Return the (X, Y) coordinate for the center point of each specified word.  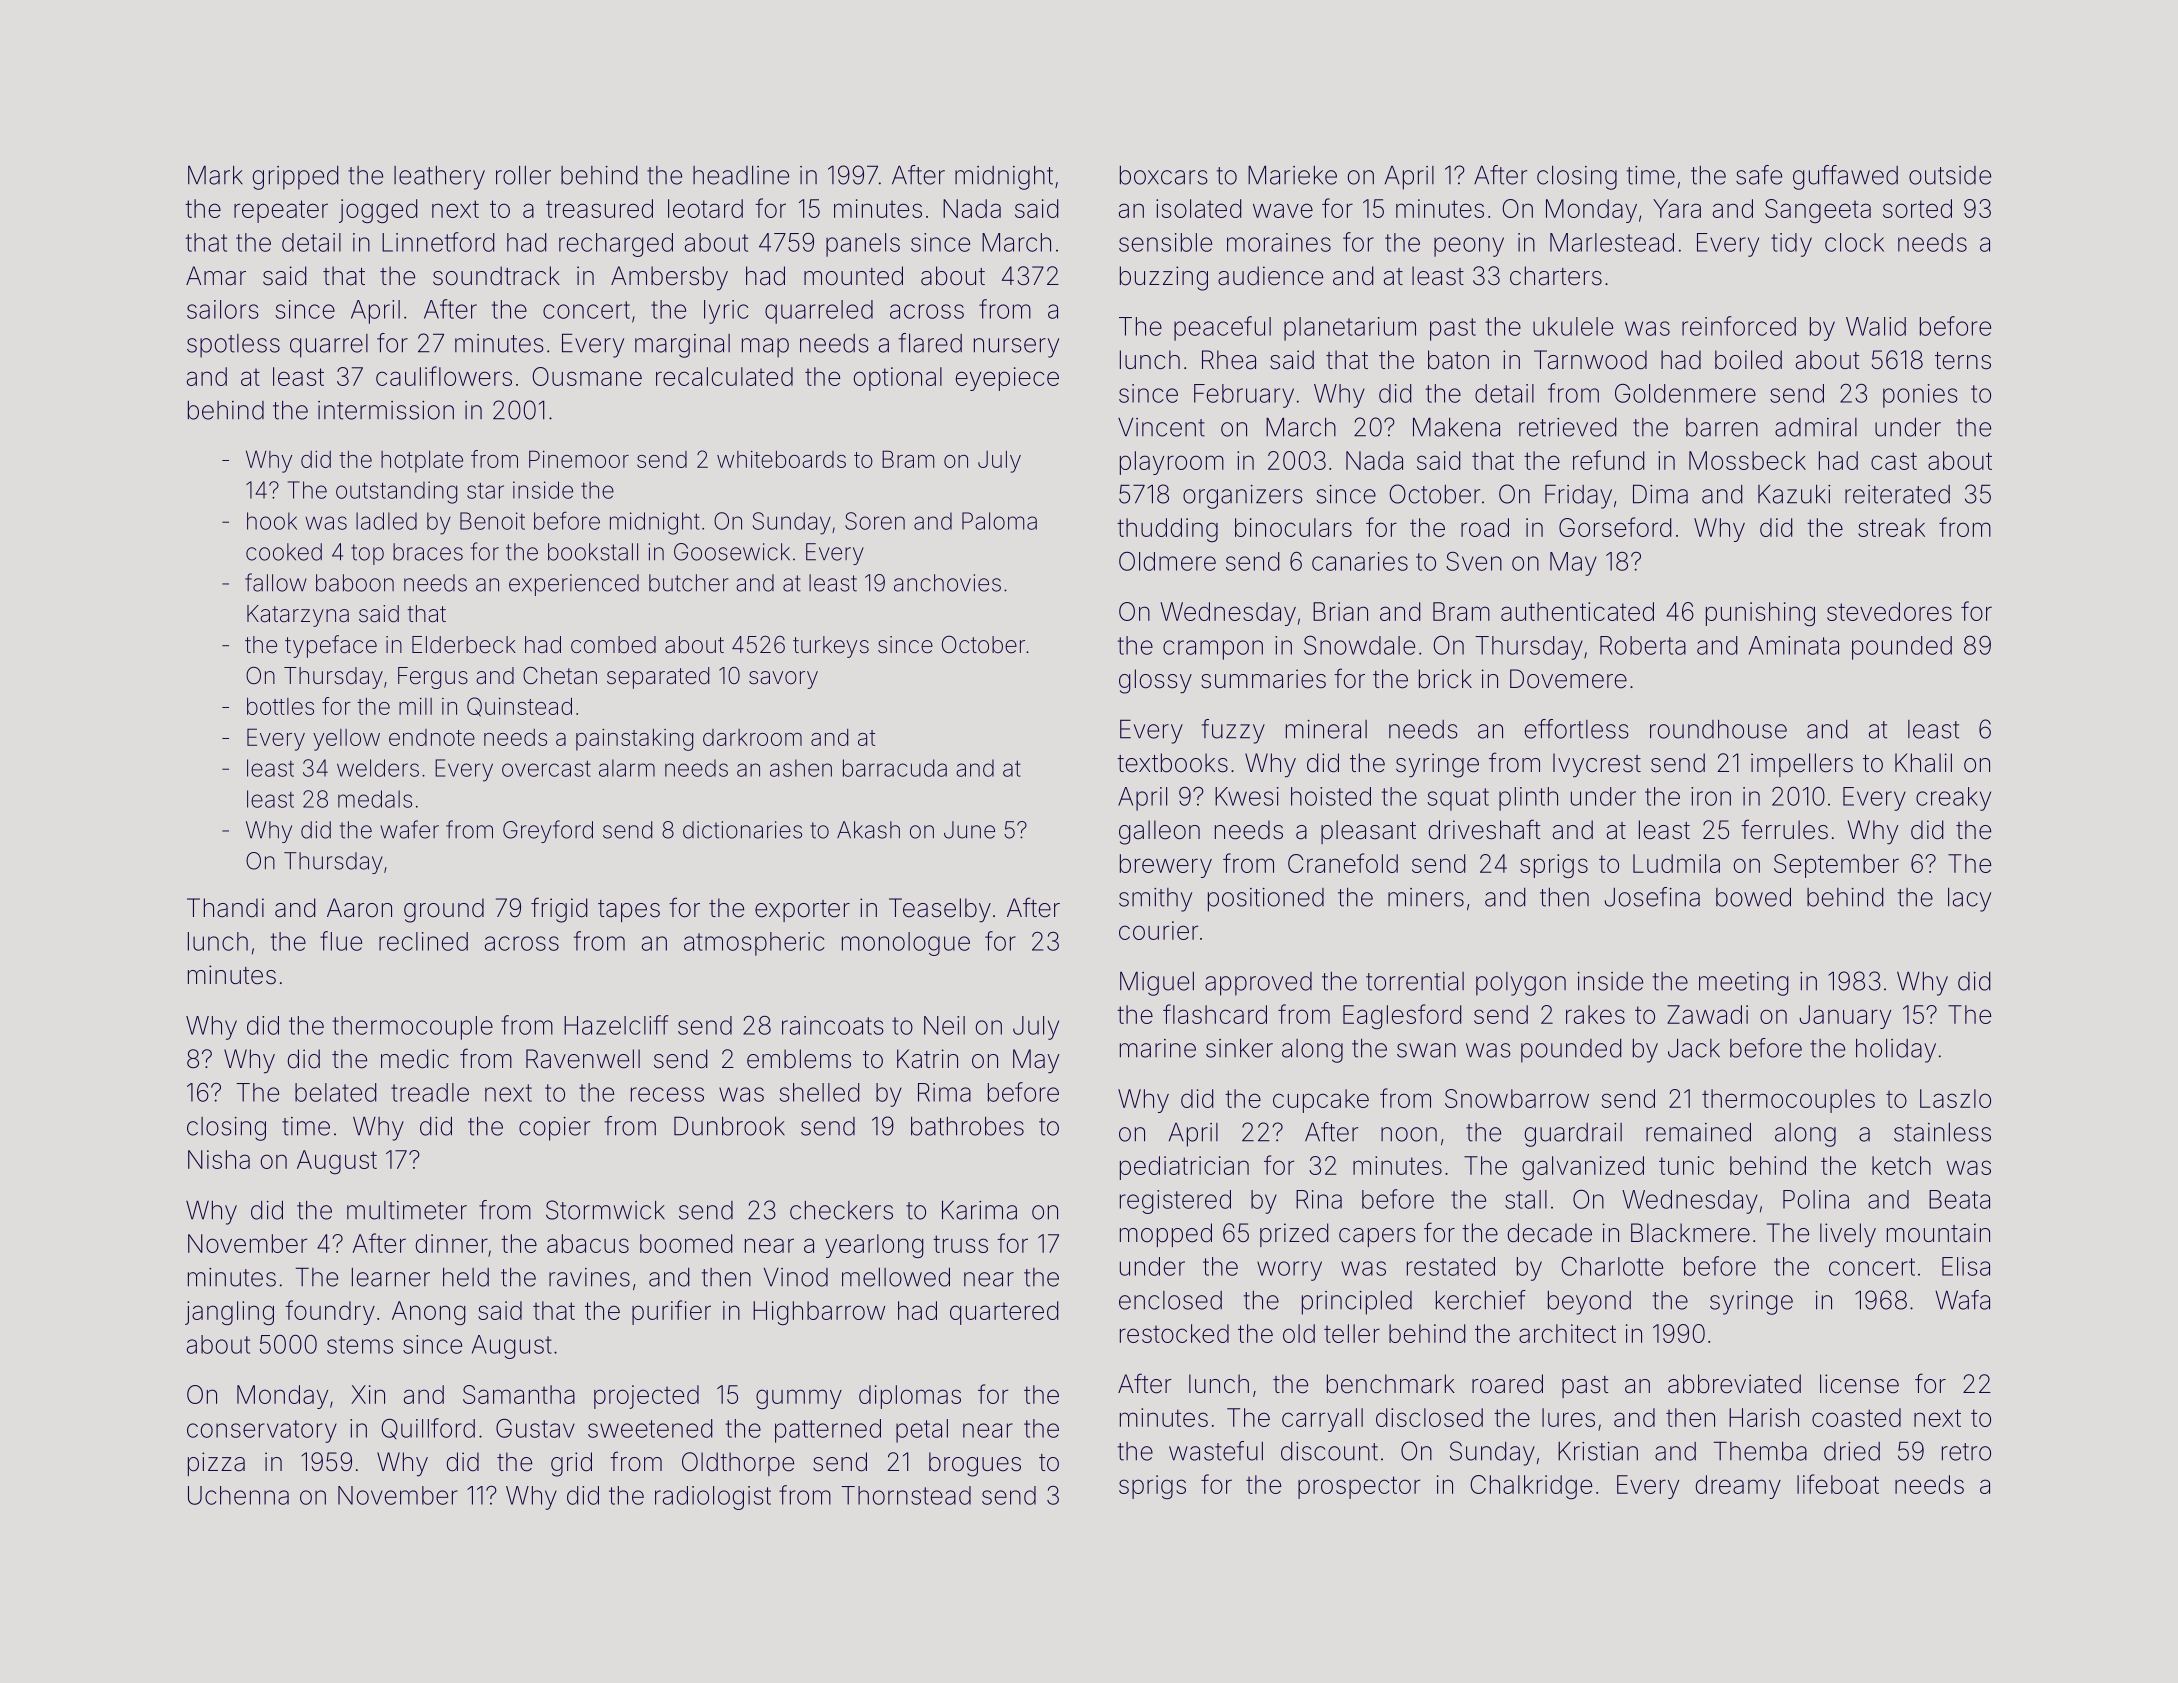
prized (1294, 1235)
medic (415, 1059)
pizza (216, 1464)
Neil (944, 1025)
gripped (295, 178)
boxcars (1164, 175)
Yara (1677, 208)
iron (1711, 796)
